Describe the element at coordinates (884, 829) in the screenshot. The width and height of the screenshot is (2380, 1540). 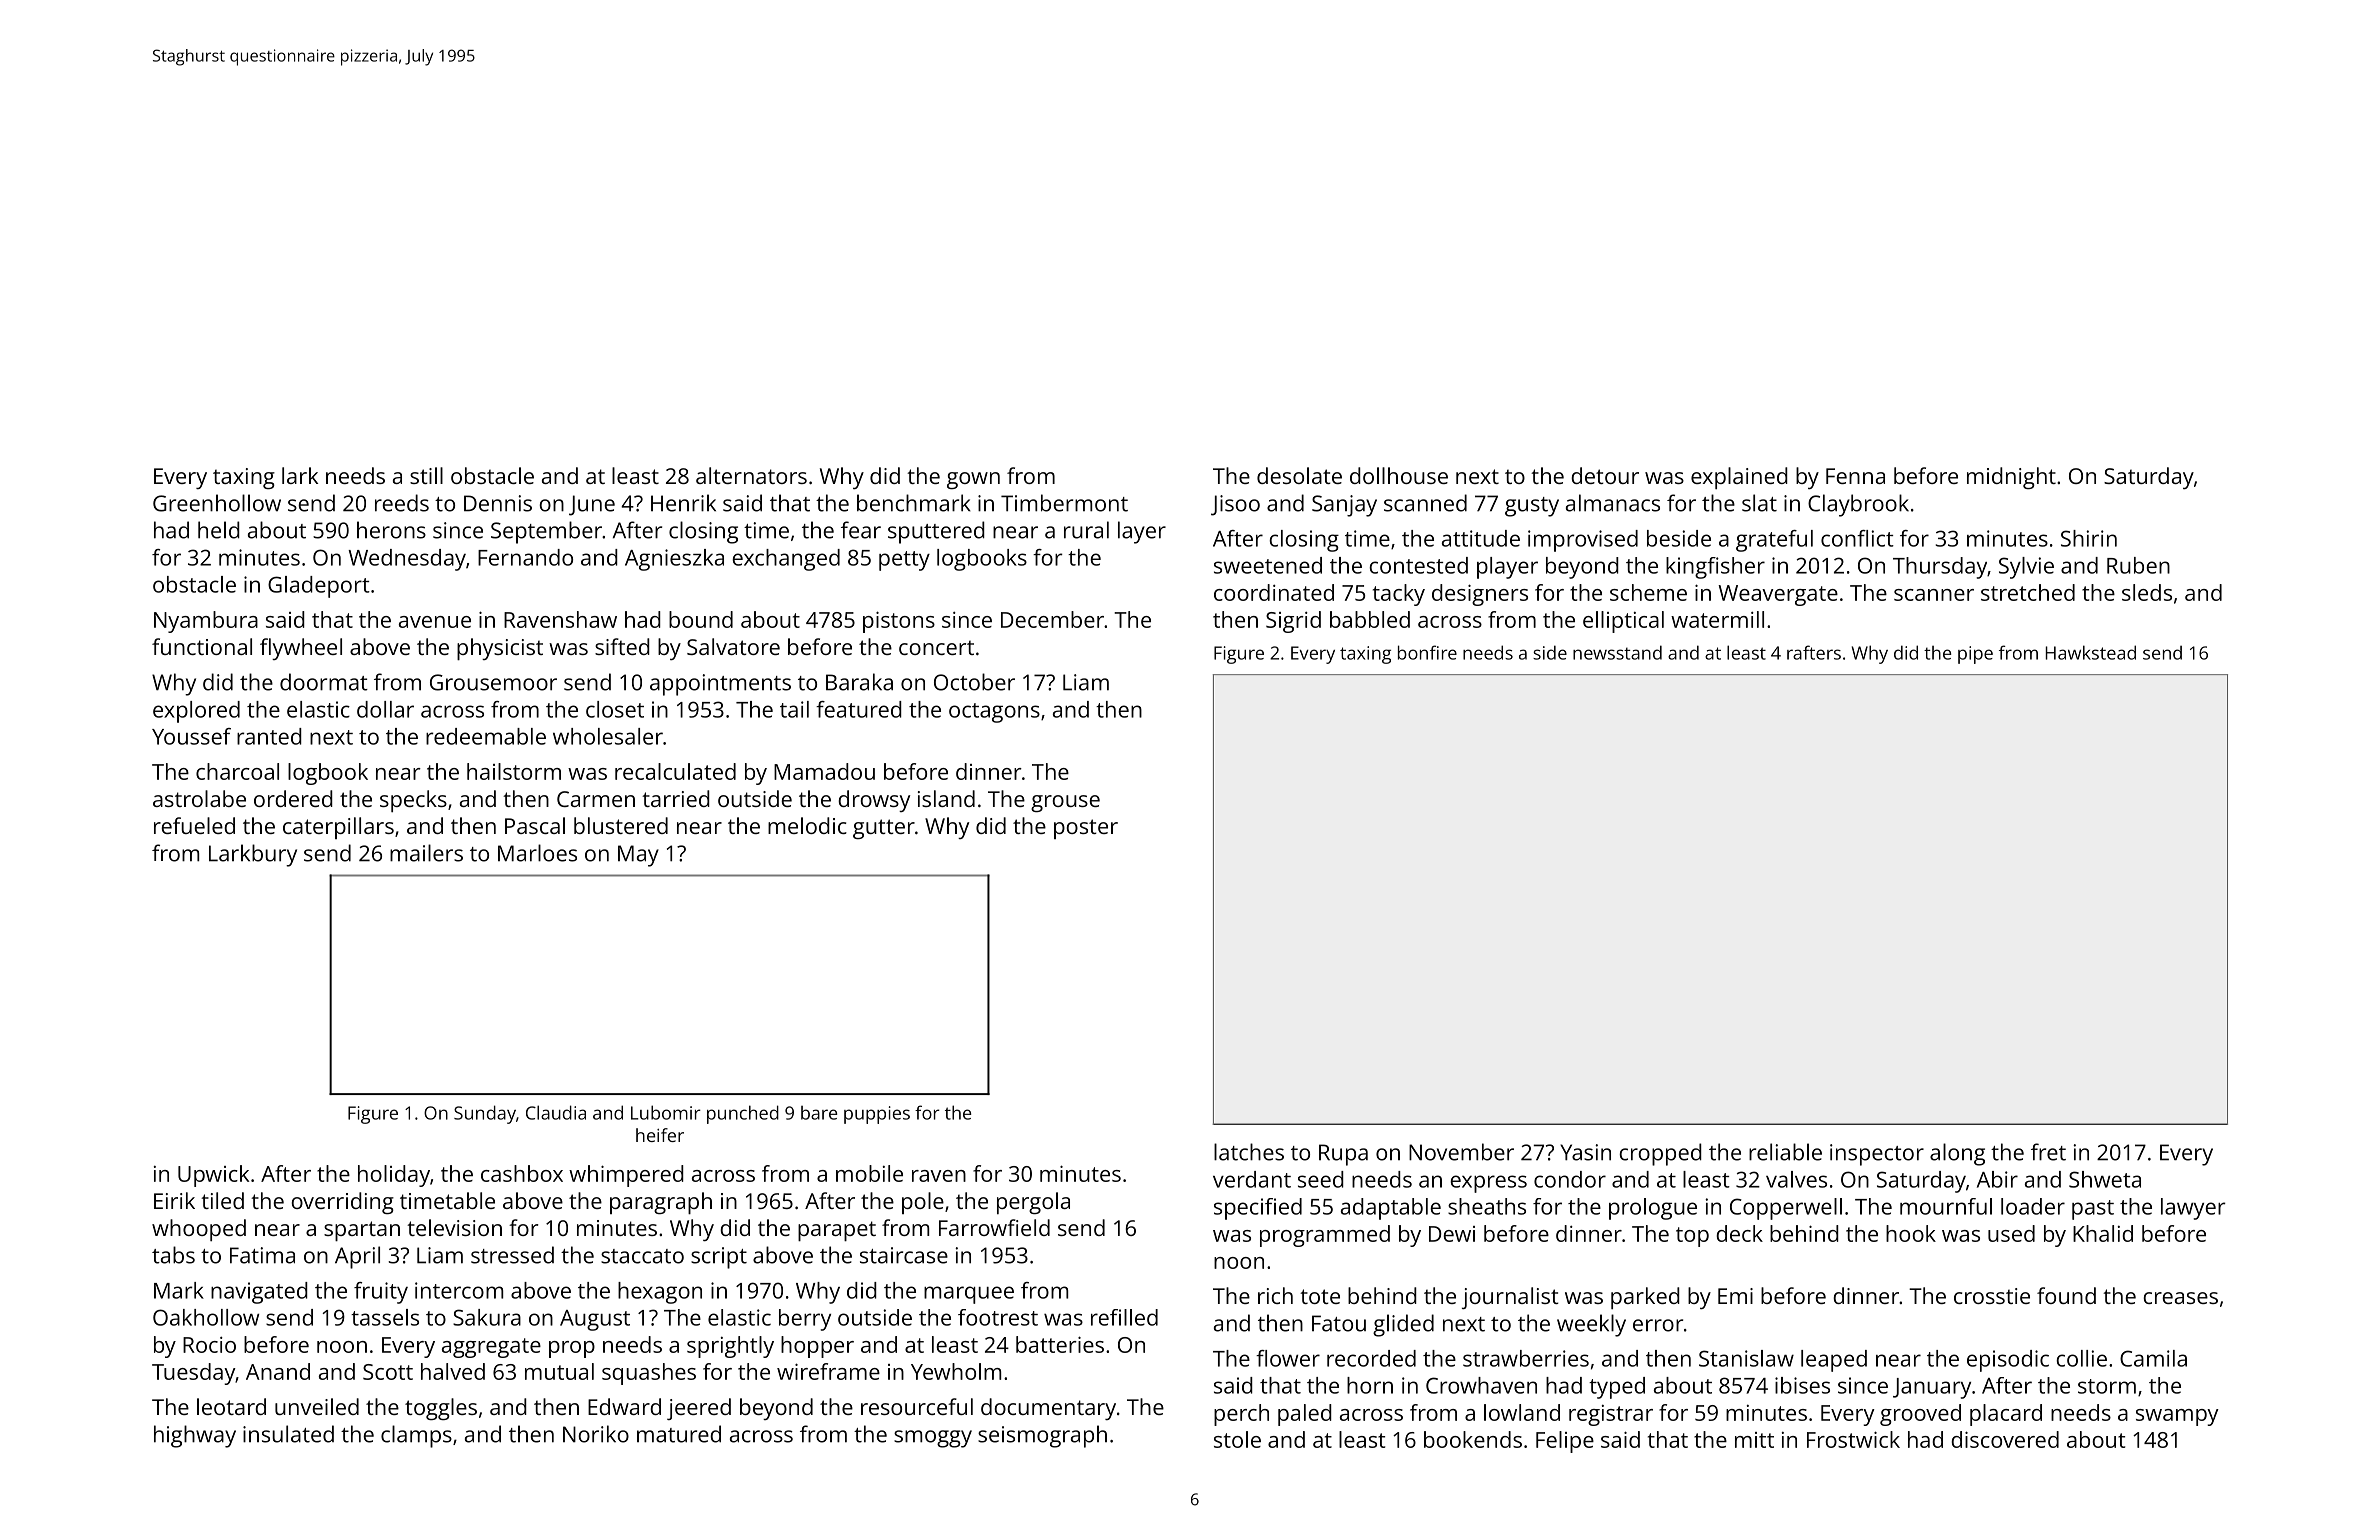
I see `gutter` at that location.
